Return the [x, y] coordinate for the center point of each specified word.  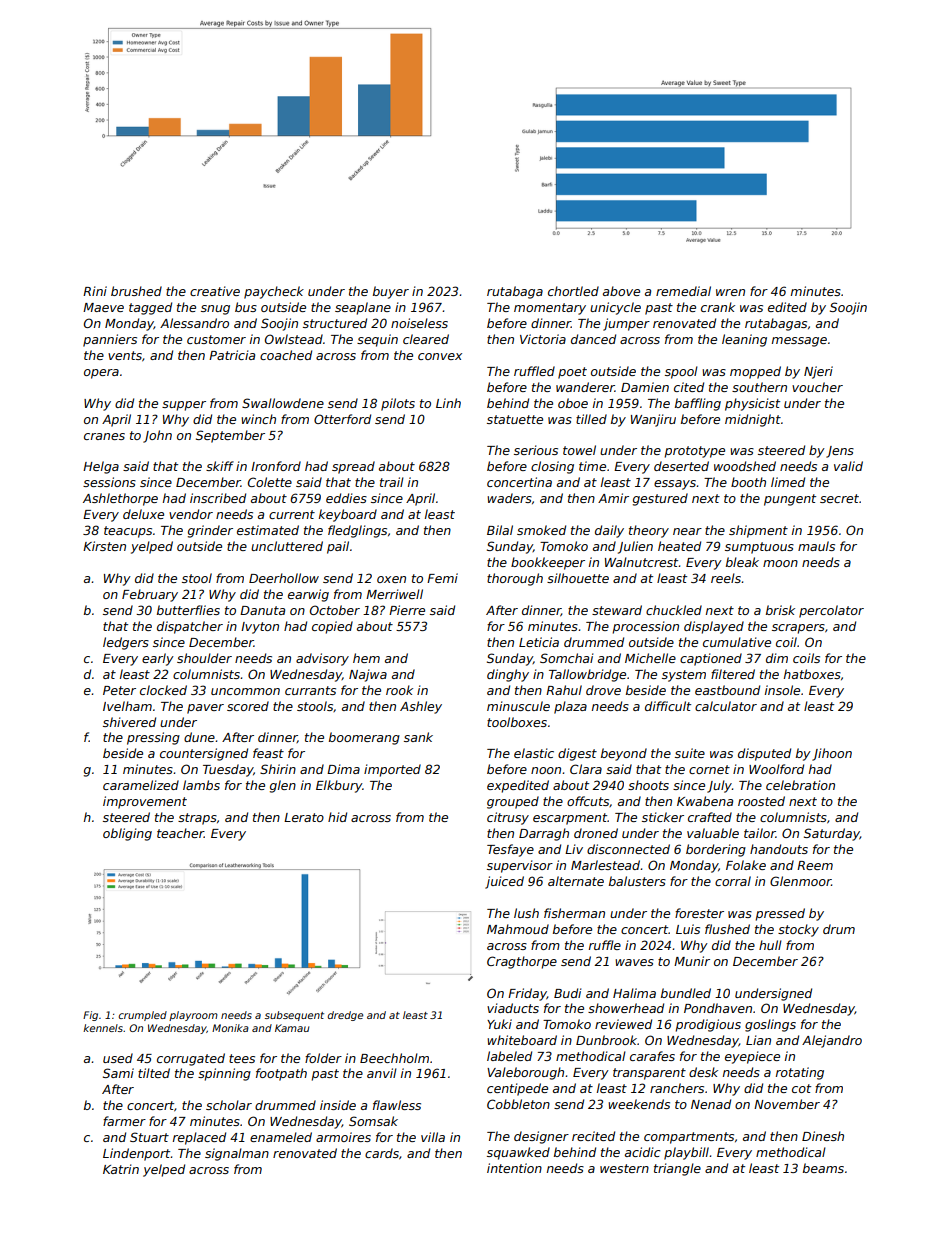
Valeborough [525, 1073]
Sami [118, 1073]
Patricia [232, 355]
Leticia [539, 642]
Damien [645, 387]
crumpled [143, 1016]
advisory [322, 659]
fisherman [574, 913]
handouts [779, 849]
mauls [816, 546]
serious [536, 450]
